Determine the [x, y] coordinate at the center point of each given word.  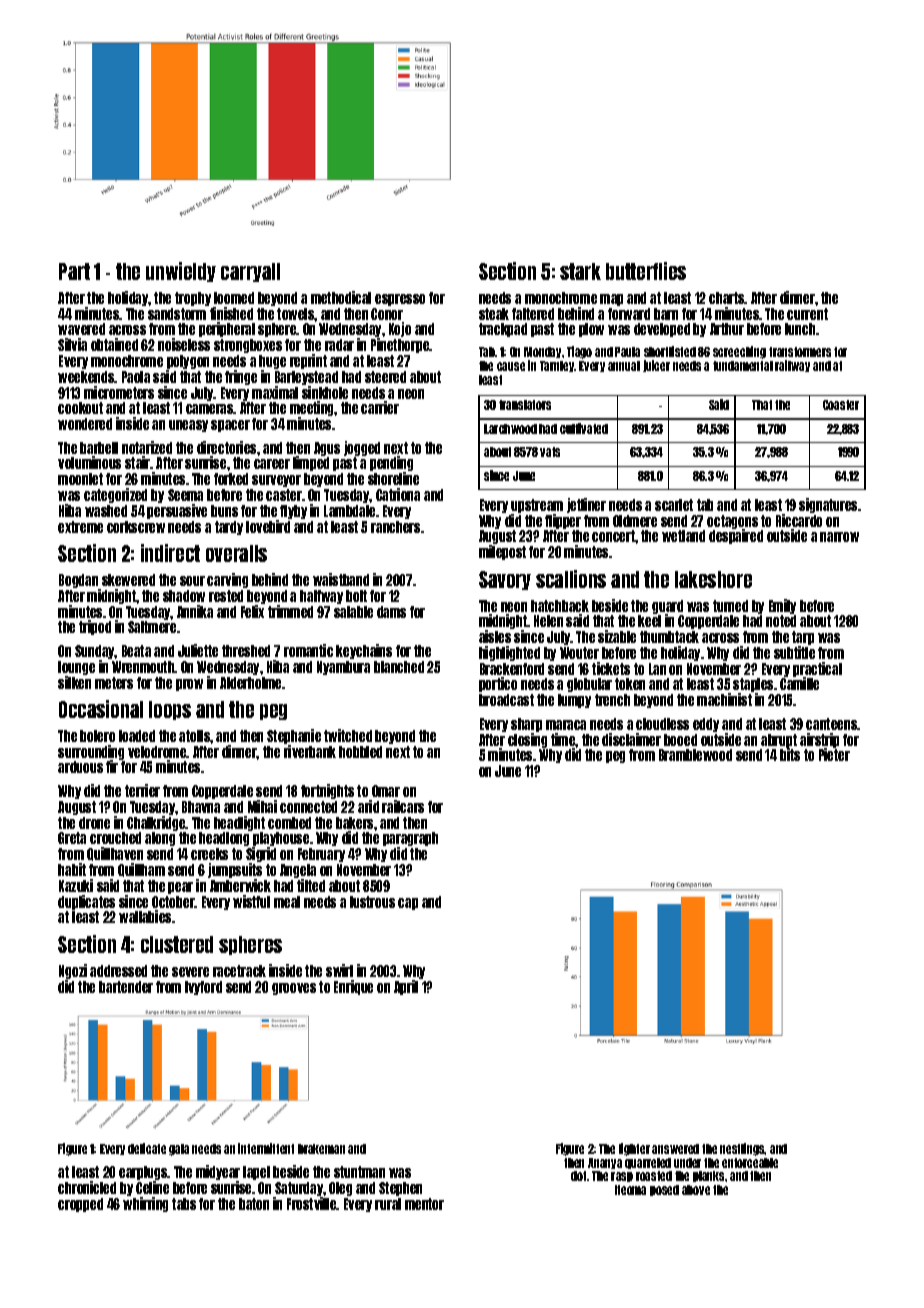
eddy [706, 725]
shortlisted [670, 351]
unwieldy [181, 272]
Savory [505, 580]
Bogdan [78, 581]
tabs [184, 1204]
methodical [341, 297]
